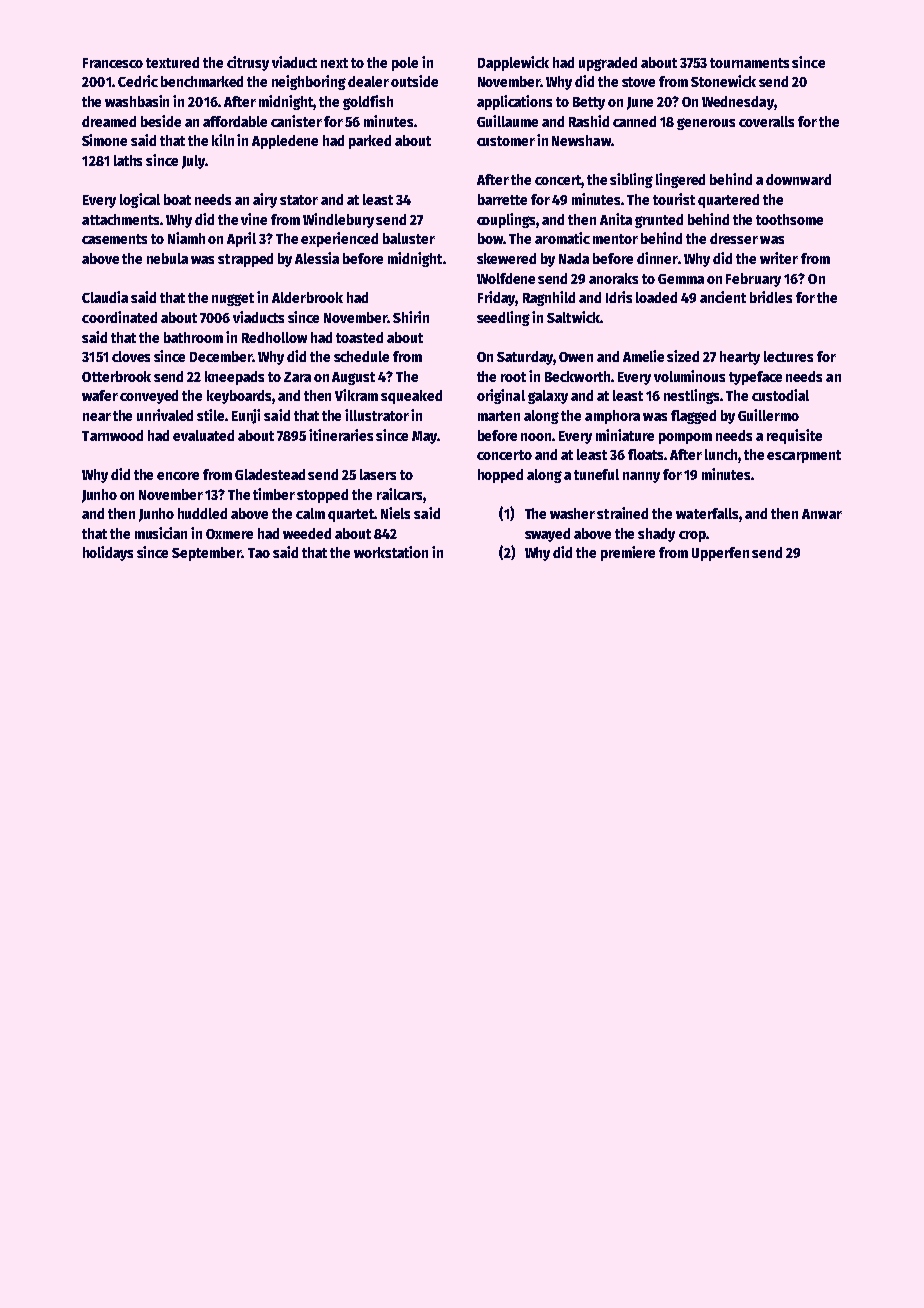 Image resolution: width=924 pixels, height=1308 pixels. I want to click on pole, so click(405, 64).
